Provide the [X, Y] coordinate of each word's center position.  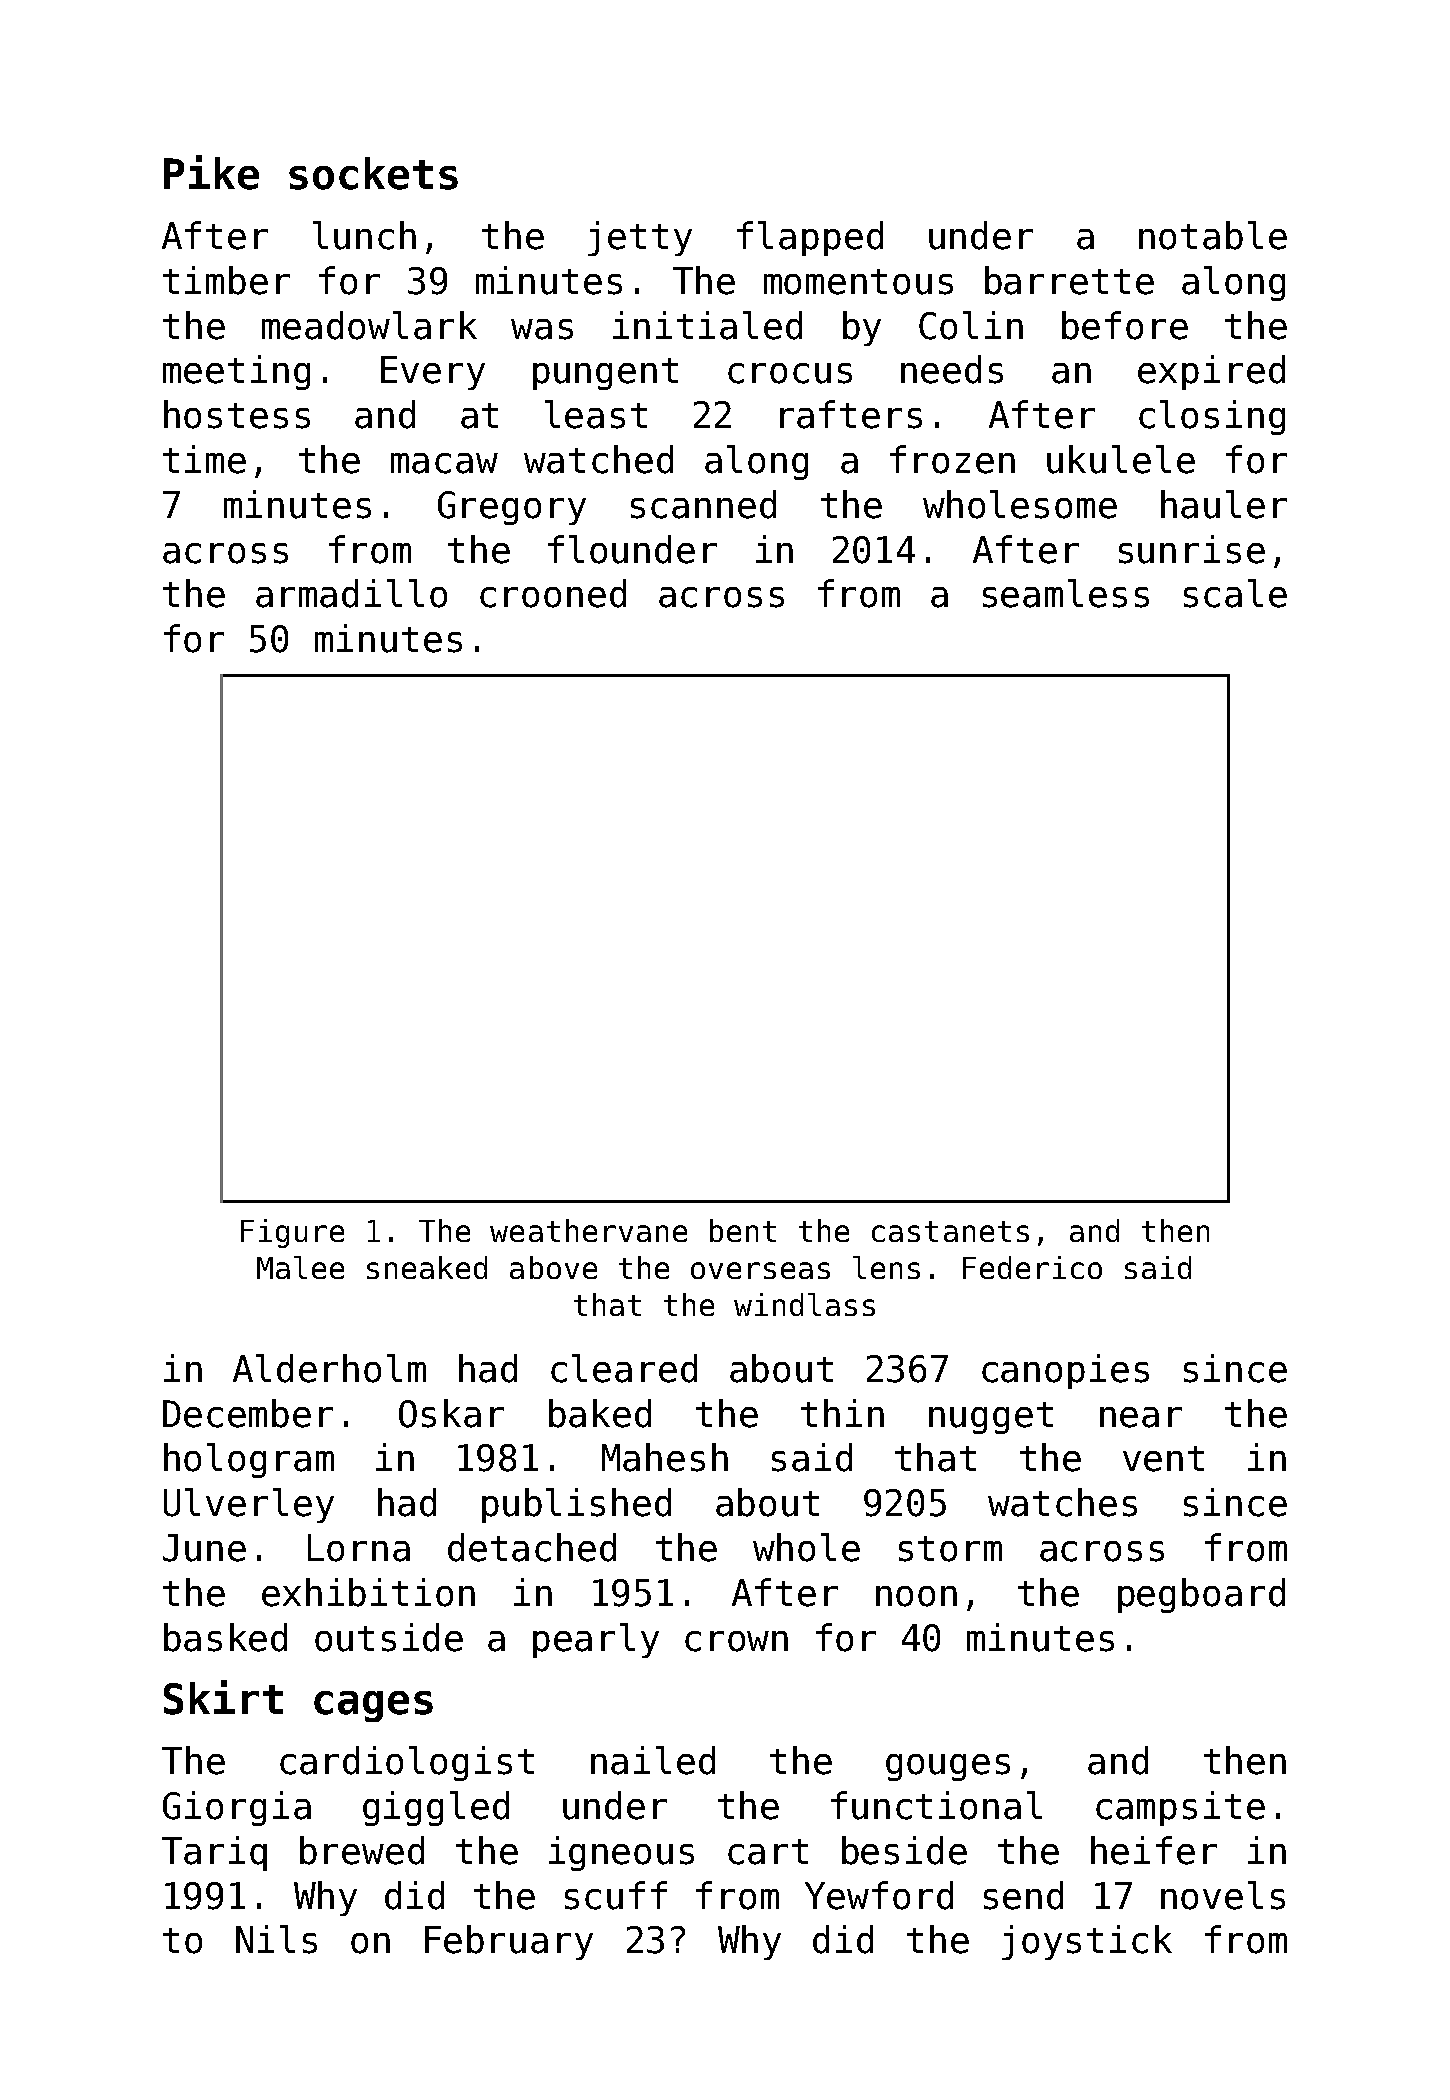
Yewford [879, 1895]
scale [1235, 593]
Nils [276, 1939]
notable [1213, 235]
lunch [364, 235]
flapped [810, 238]
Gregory [512, 508]
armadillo [351, 593]
